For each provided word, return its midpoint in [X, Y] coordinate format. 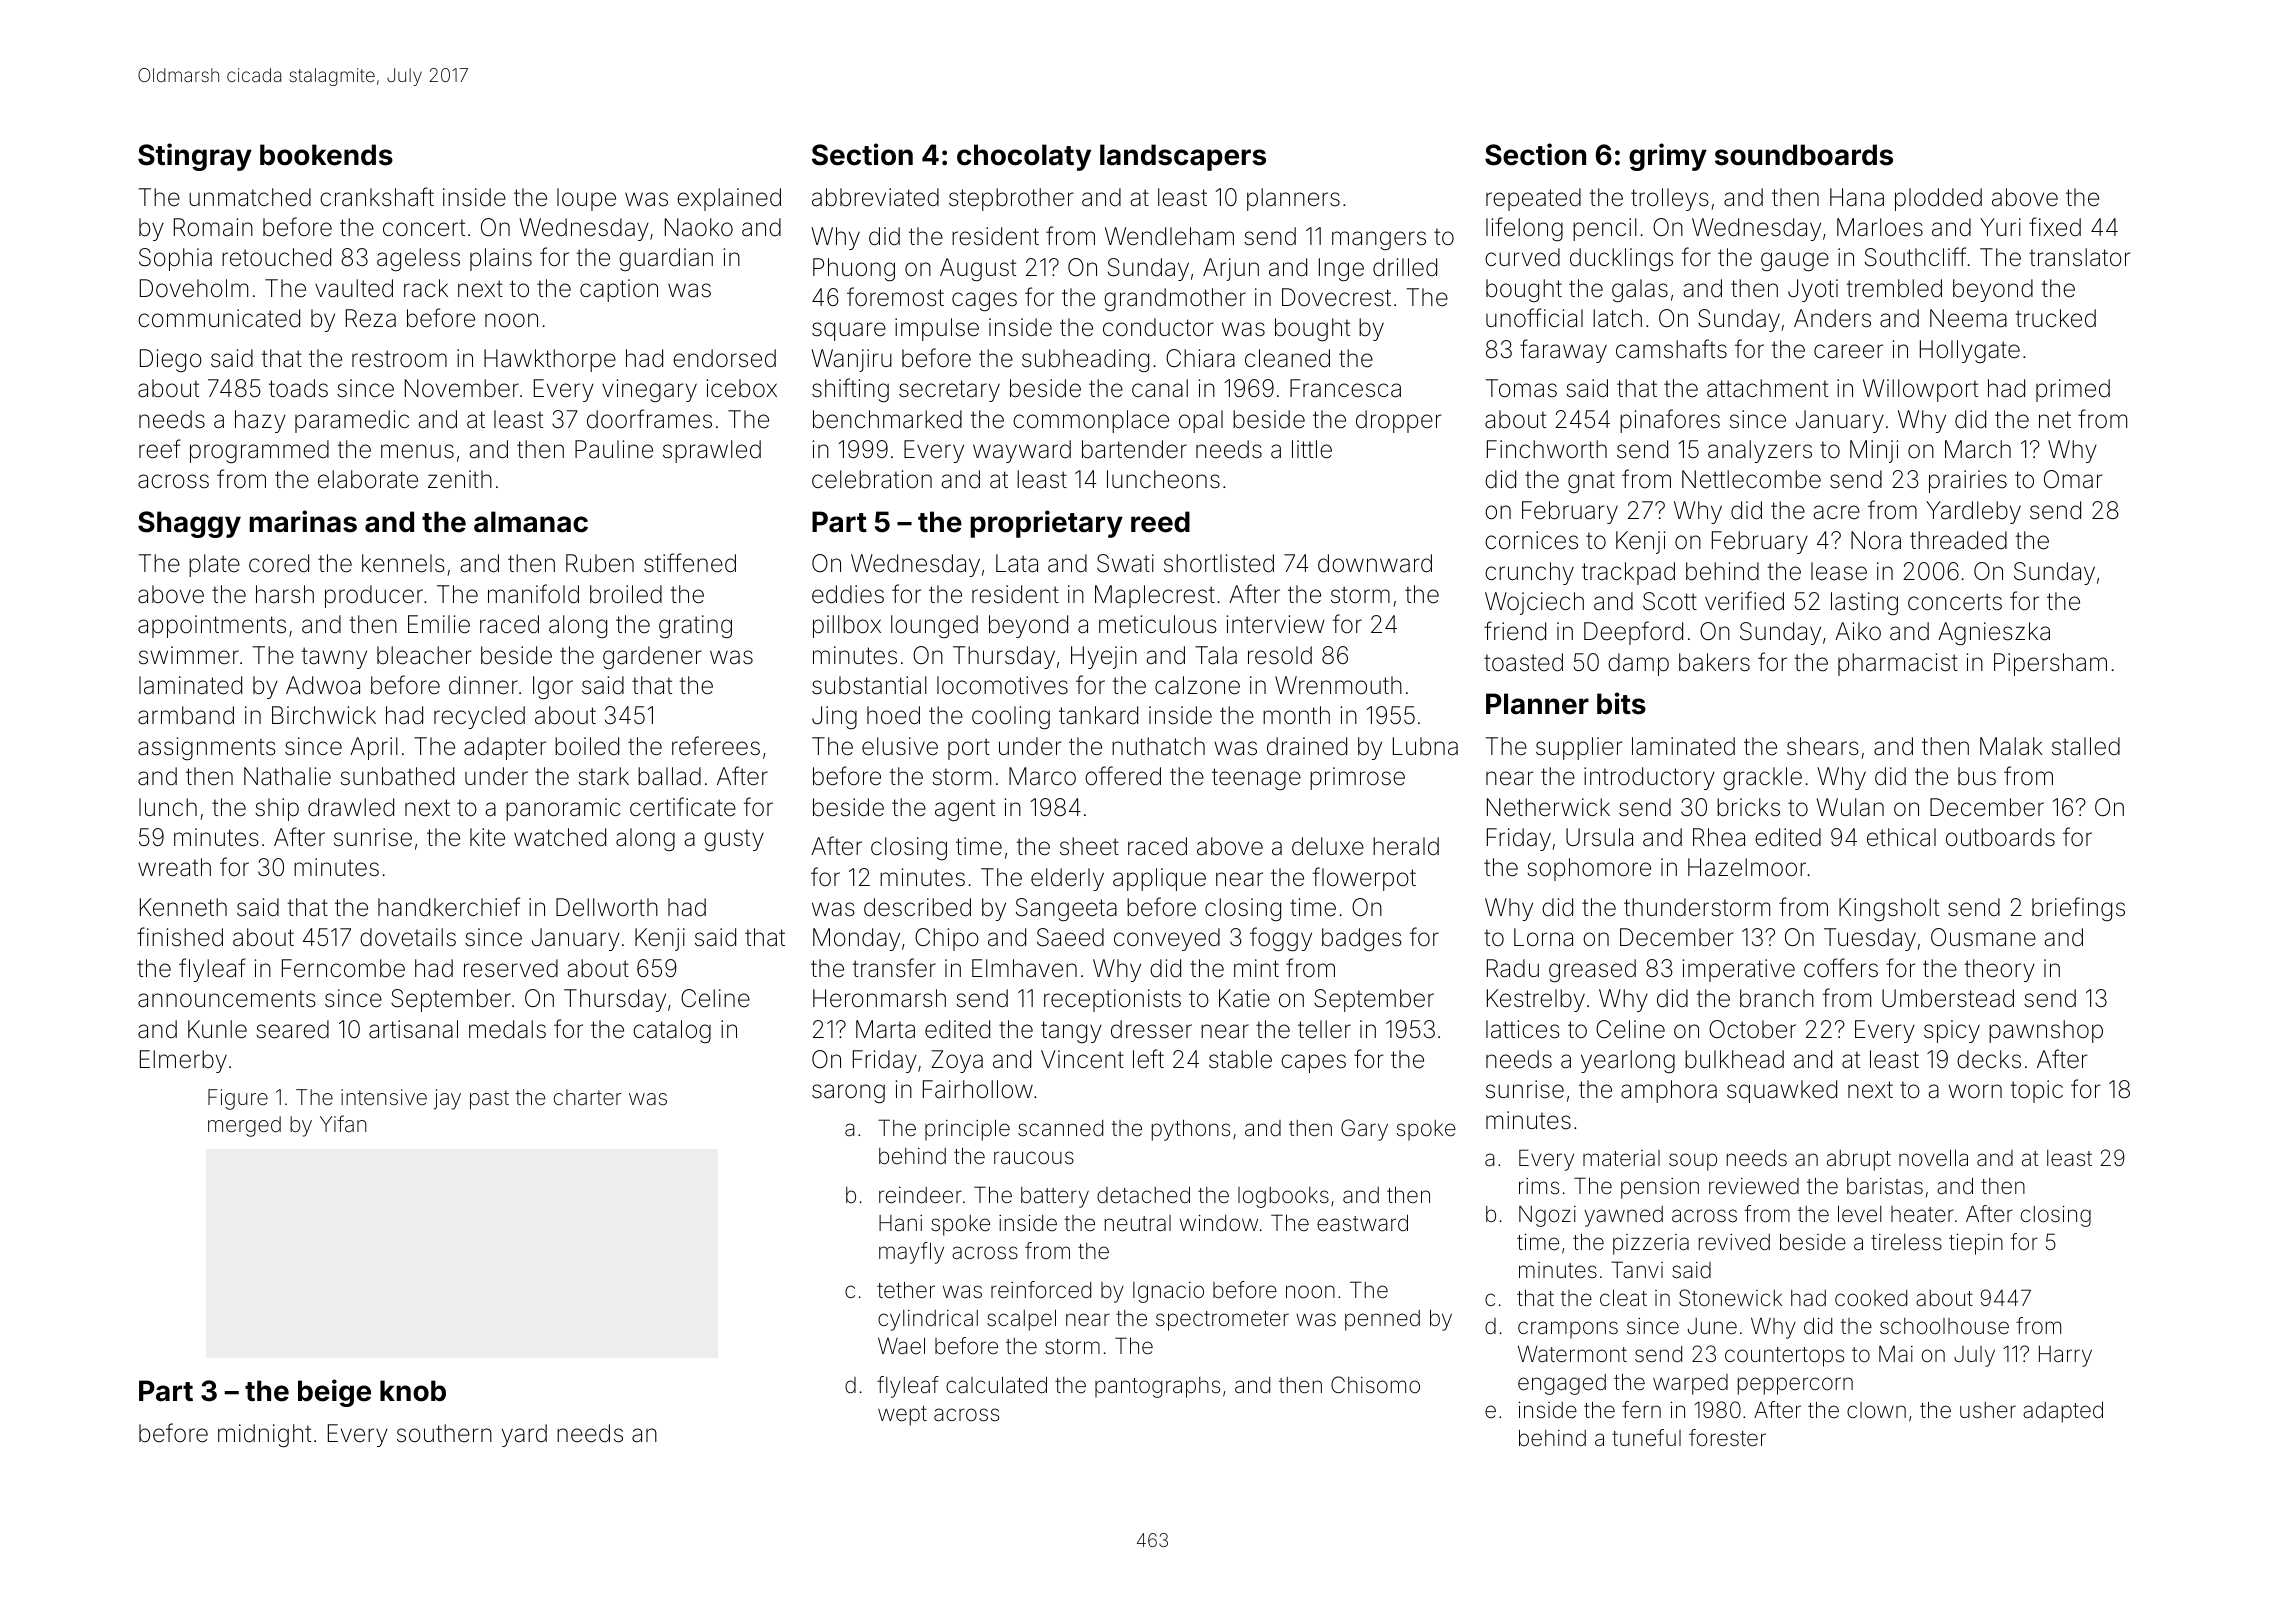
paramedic [352, 421]
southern [444, 1433]
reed [1160, 522]
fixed [2055, 227]
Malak [2011, 746]
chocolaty [1024, 157]
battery [1055, 1197]
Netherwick [1548, 807]
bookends [326, 155]
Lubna [1425, 746]
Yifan [343, 1123]
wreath [174, 867]
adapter [505, 748]
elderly [1067, 879]
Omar [2073, 479]
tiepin [1976, 1244]
